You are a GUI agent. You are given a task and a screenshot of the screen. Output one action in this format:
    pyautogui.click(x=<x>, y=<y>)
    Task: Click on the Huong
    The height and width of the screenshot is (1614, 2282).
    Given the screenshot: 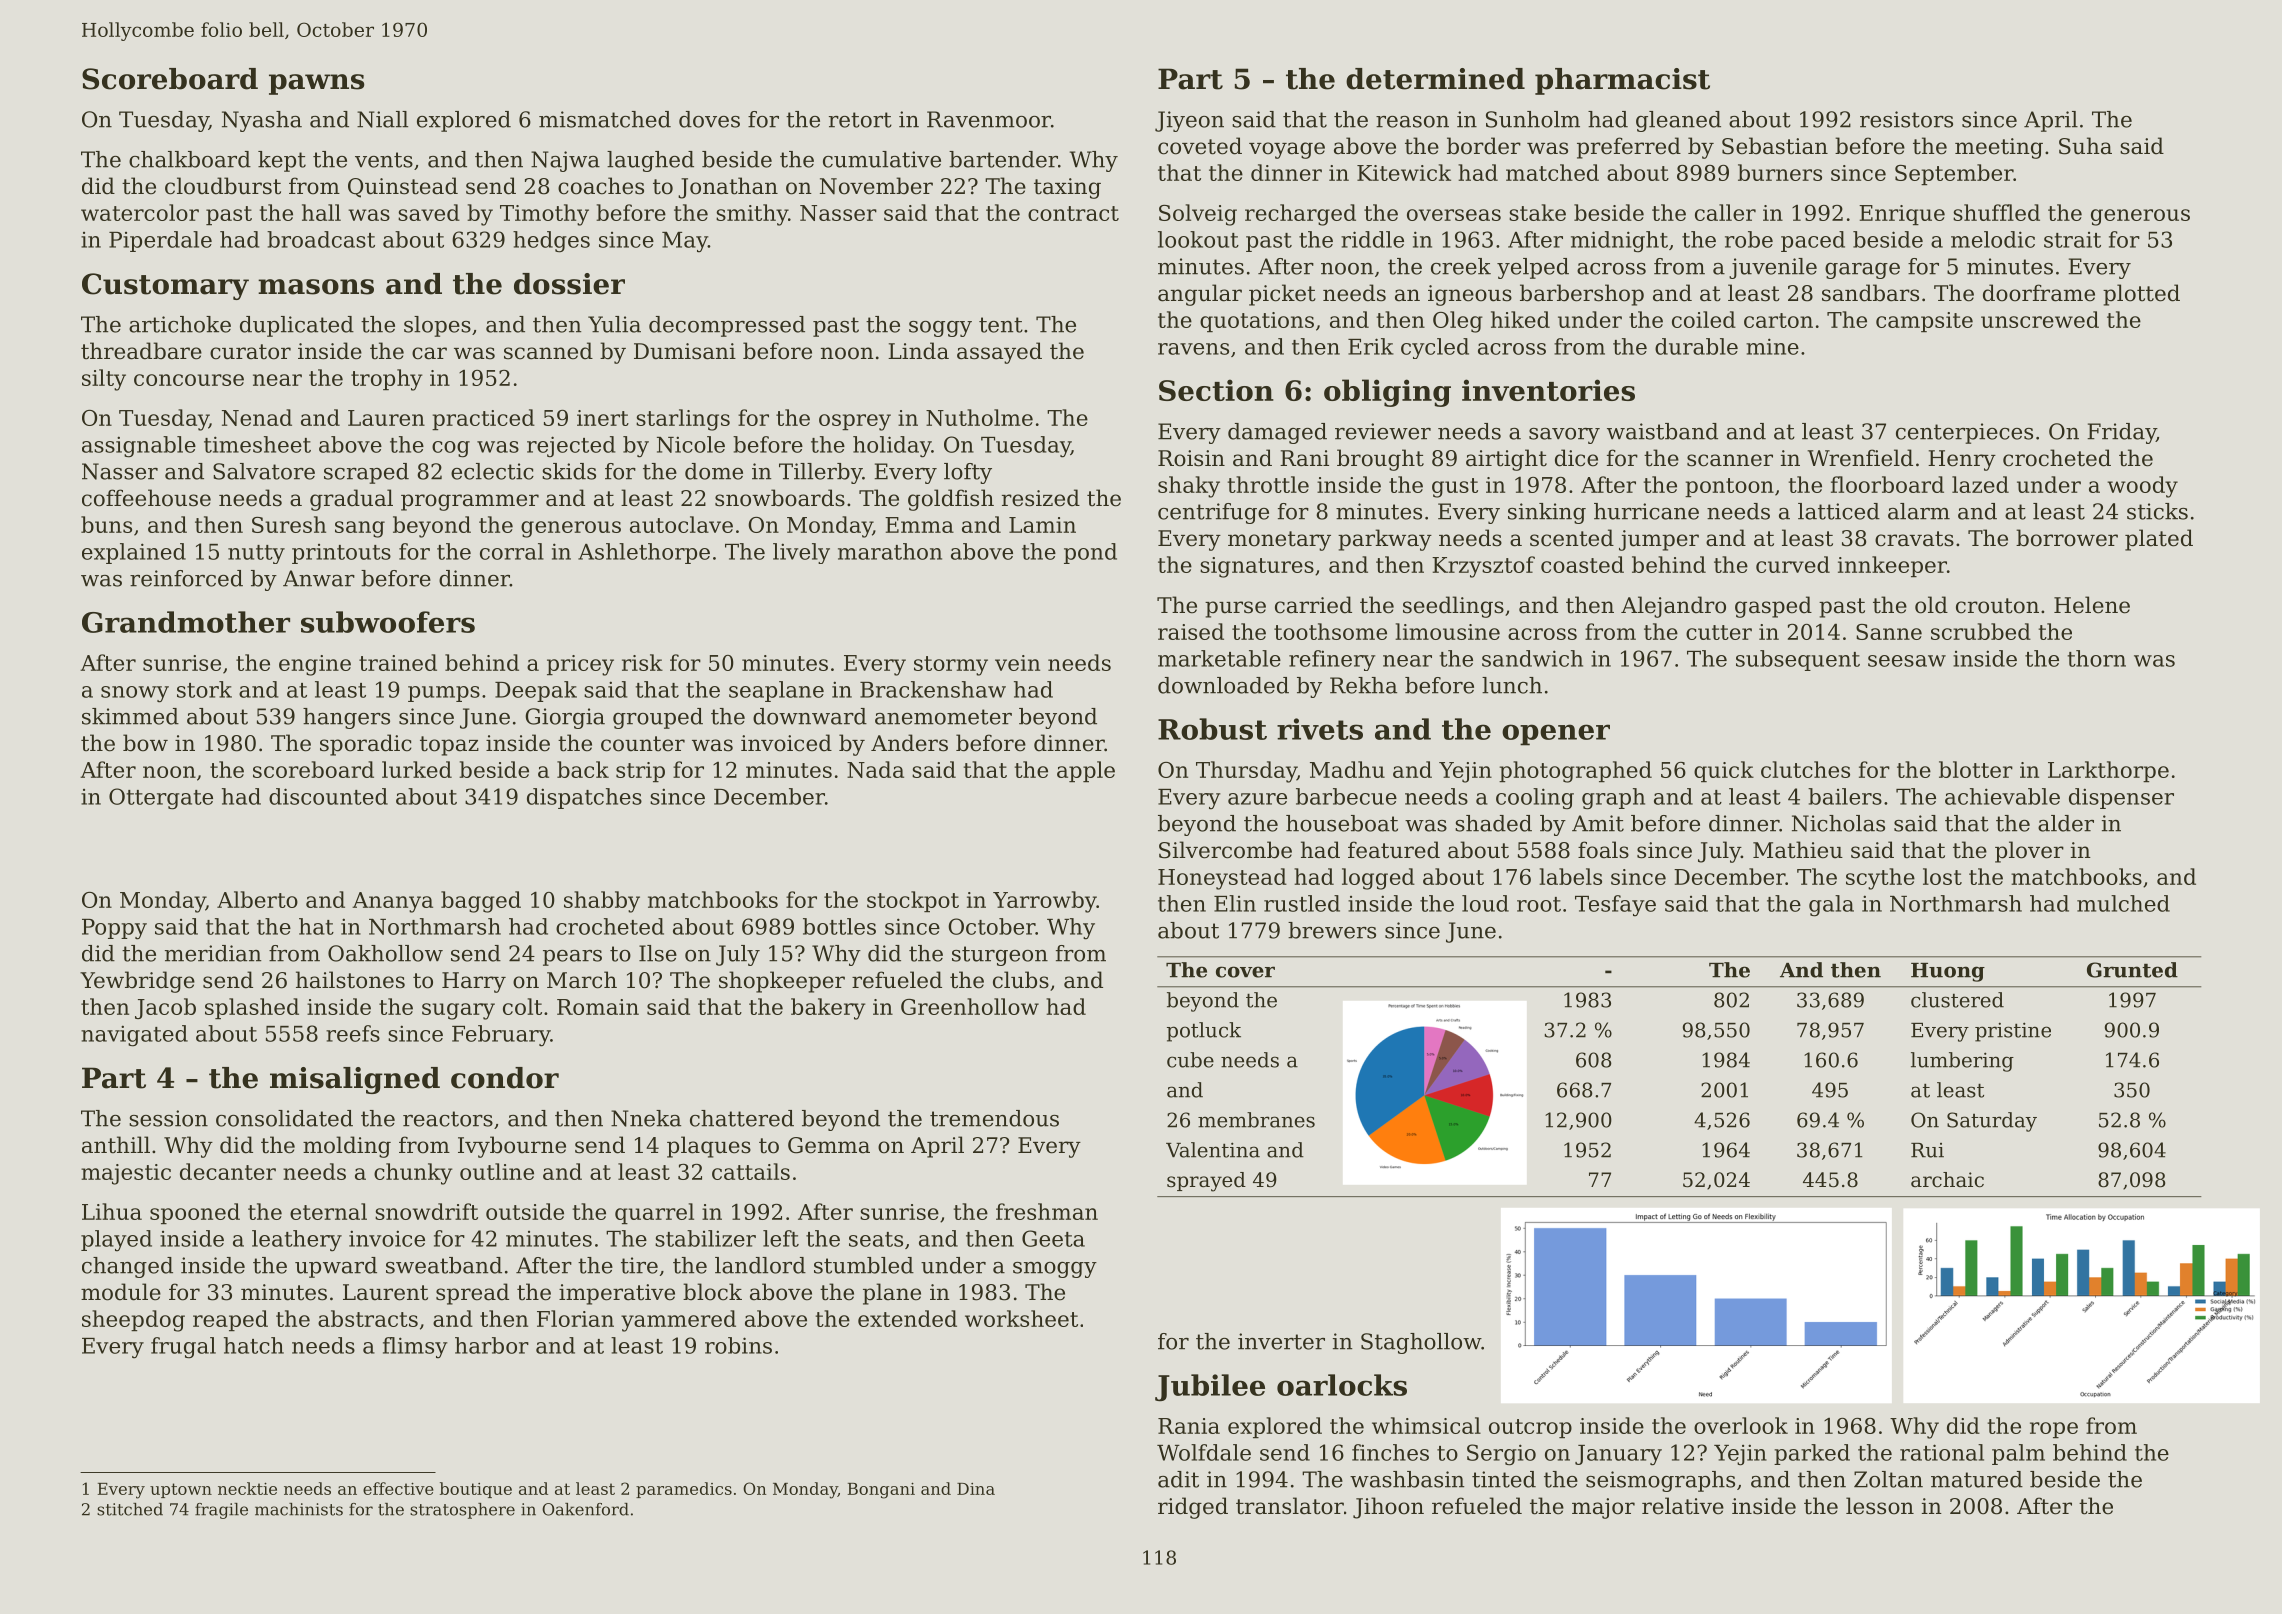 What is the action you would take?
    pyautogui.click(x=1948, y=972)
